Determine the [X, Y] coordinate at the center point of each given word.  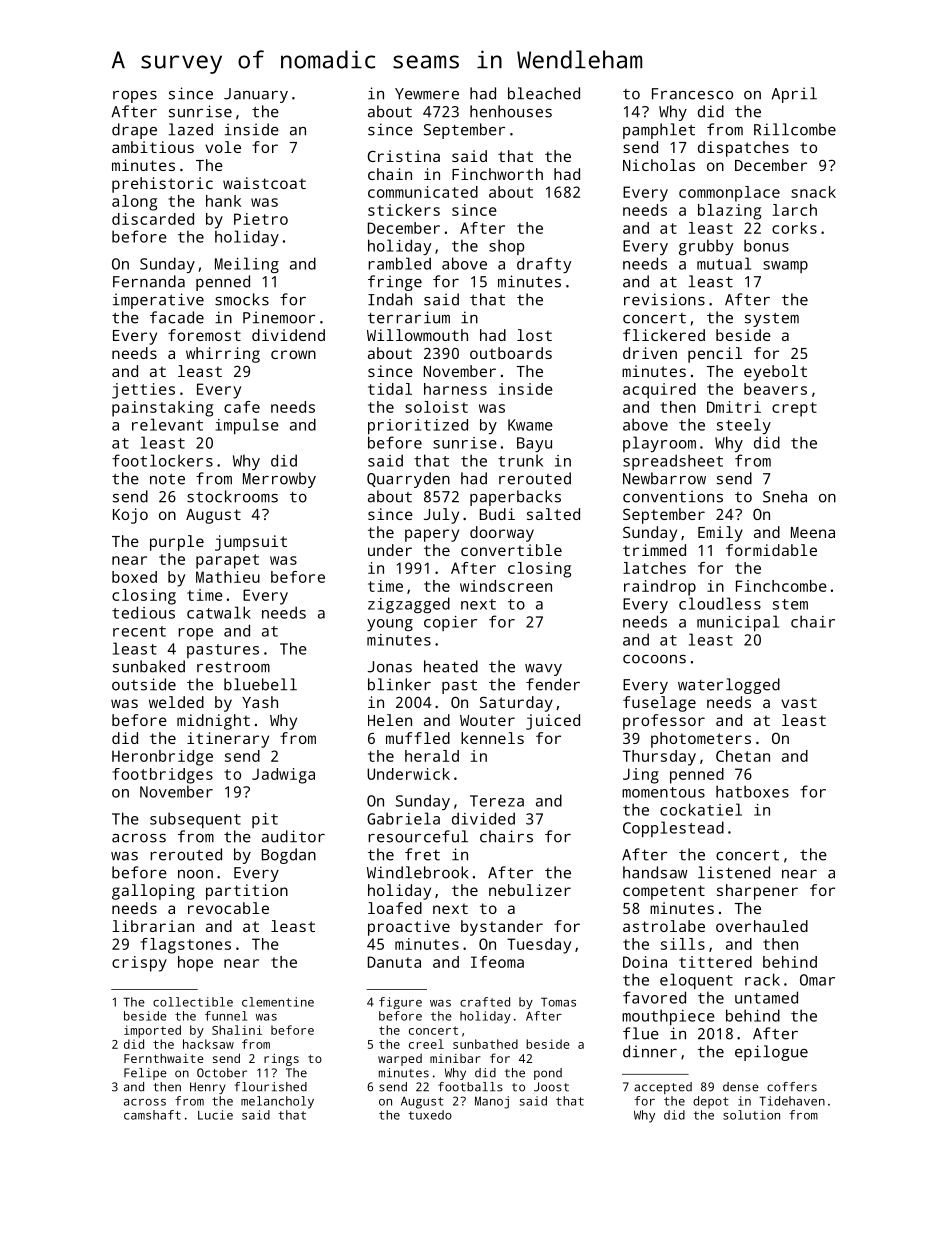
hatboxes [752, 791]
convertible [511, 550]
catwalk [219, 612]
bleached [544, 93]
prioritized [418, 426]
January [256, 95]
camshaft [152, 1115]
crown [293, 354]
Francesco [692, 94]
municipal [738, 623]
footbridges [162, 776]
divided [483, 818]
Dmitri [734, 407]
